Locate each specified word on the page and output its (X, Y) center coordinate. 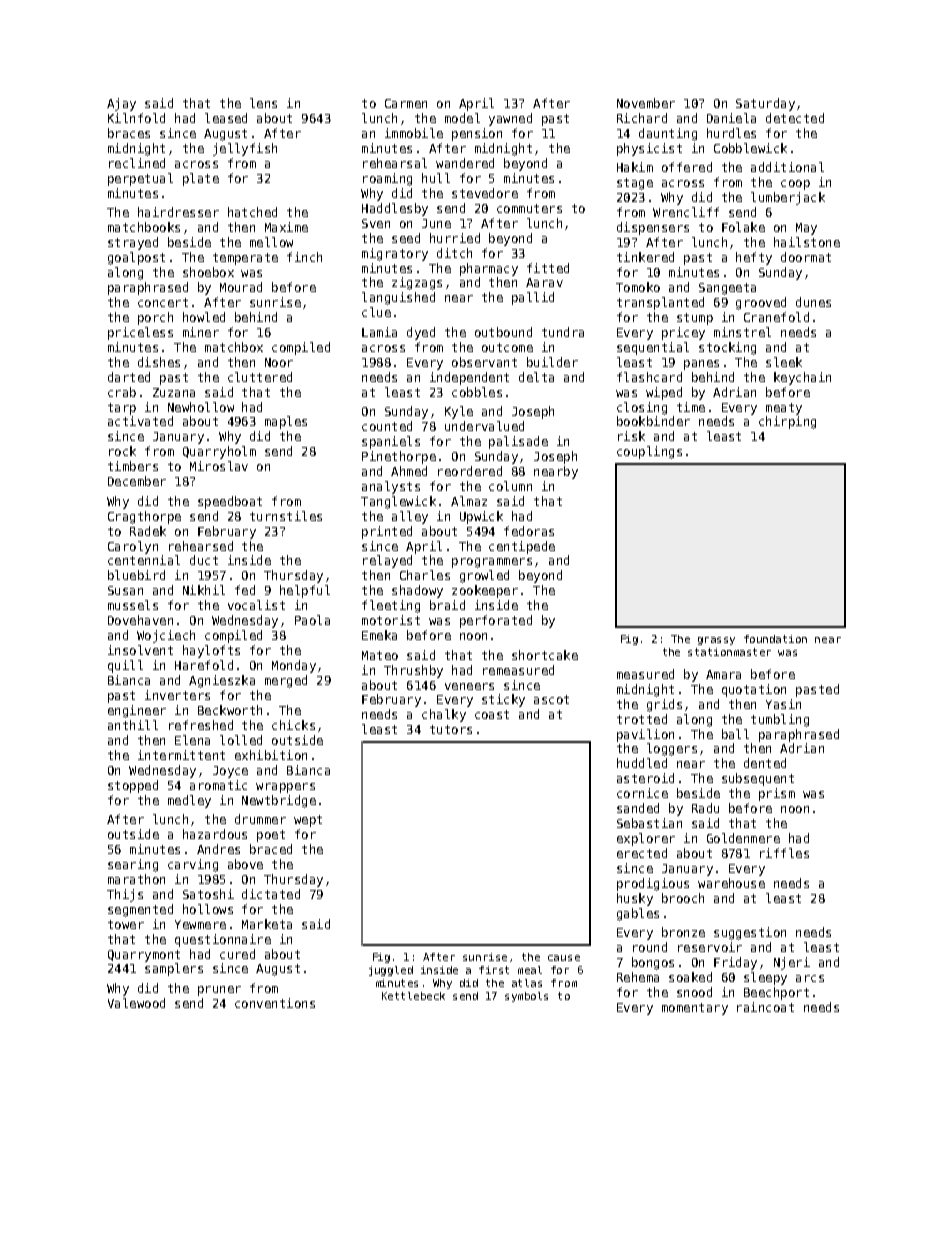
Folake (743, 227)
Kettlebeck (413, 996)
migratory (395, 254)
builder (552, 362)
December (137, 481)
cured (237, 954)
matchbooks (144, 227)
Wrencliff (686, 212)
